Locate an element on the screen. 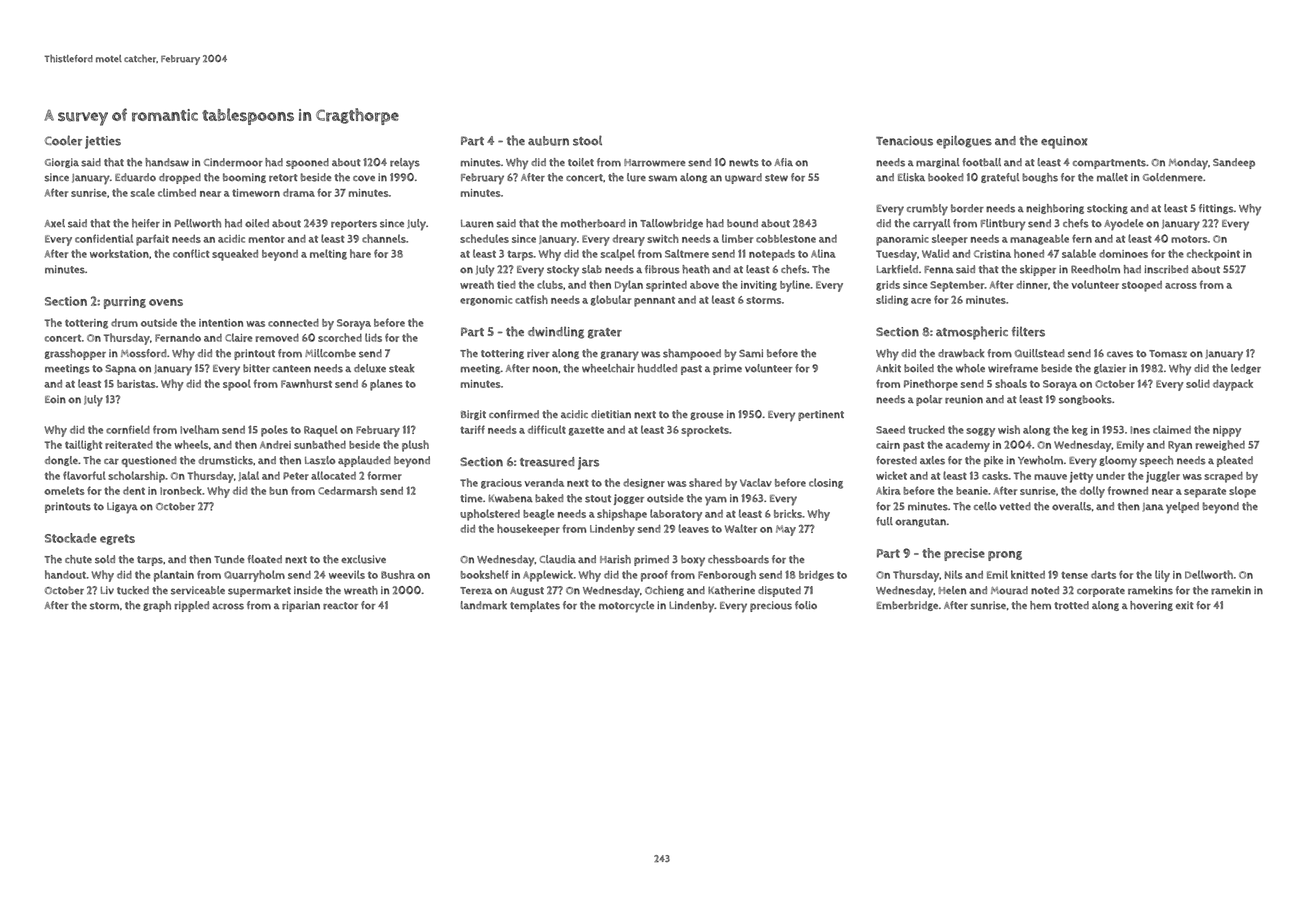  upholstered is located at coordinates (490, 515).
